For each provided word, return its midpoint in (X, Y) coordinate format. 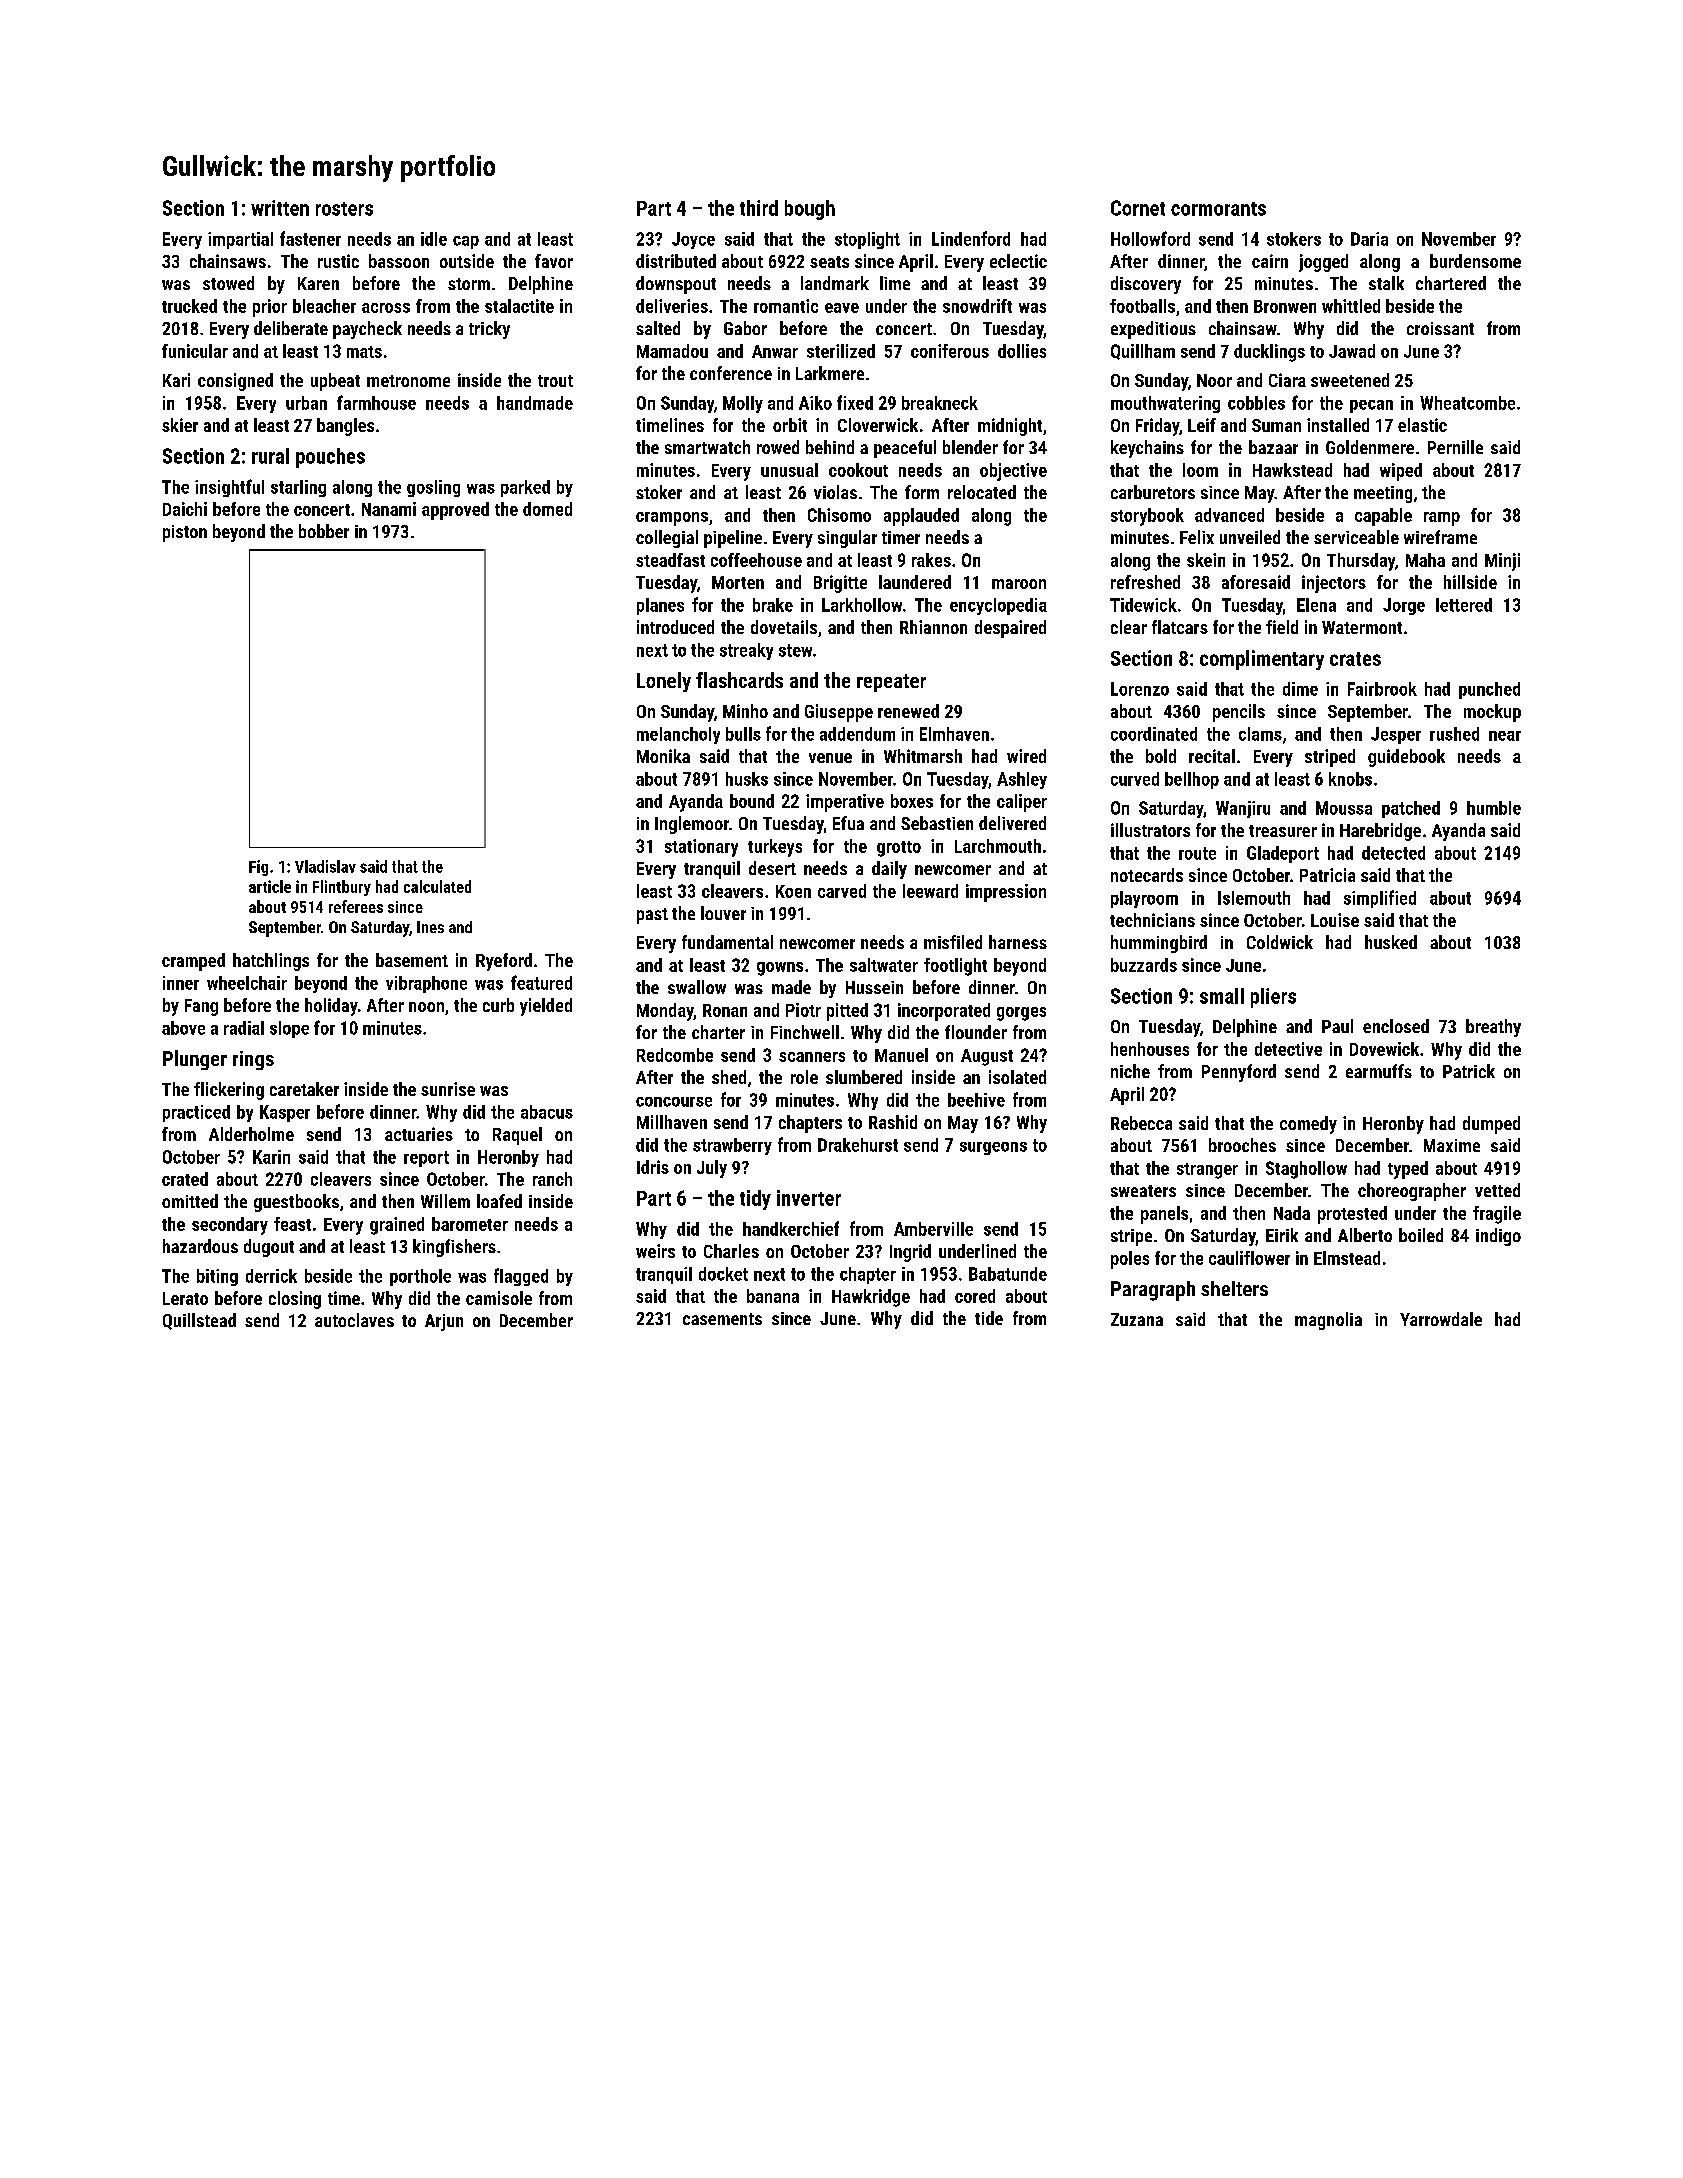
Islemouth (1254, 898)
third (759, 208)
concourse (674, 1102)
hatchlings (271, 962)
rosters (344, 209)
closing (295, 1300)
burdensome (1475, 261)
